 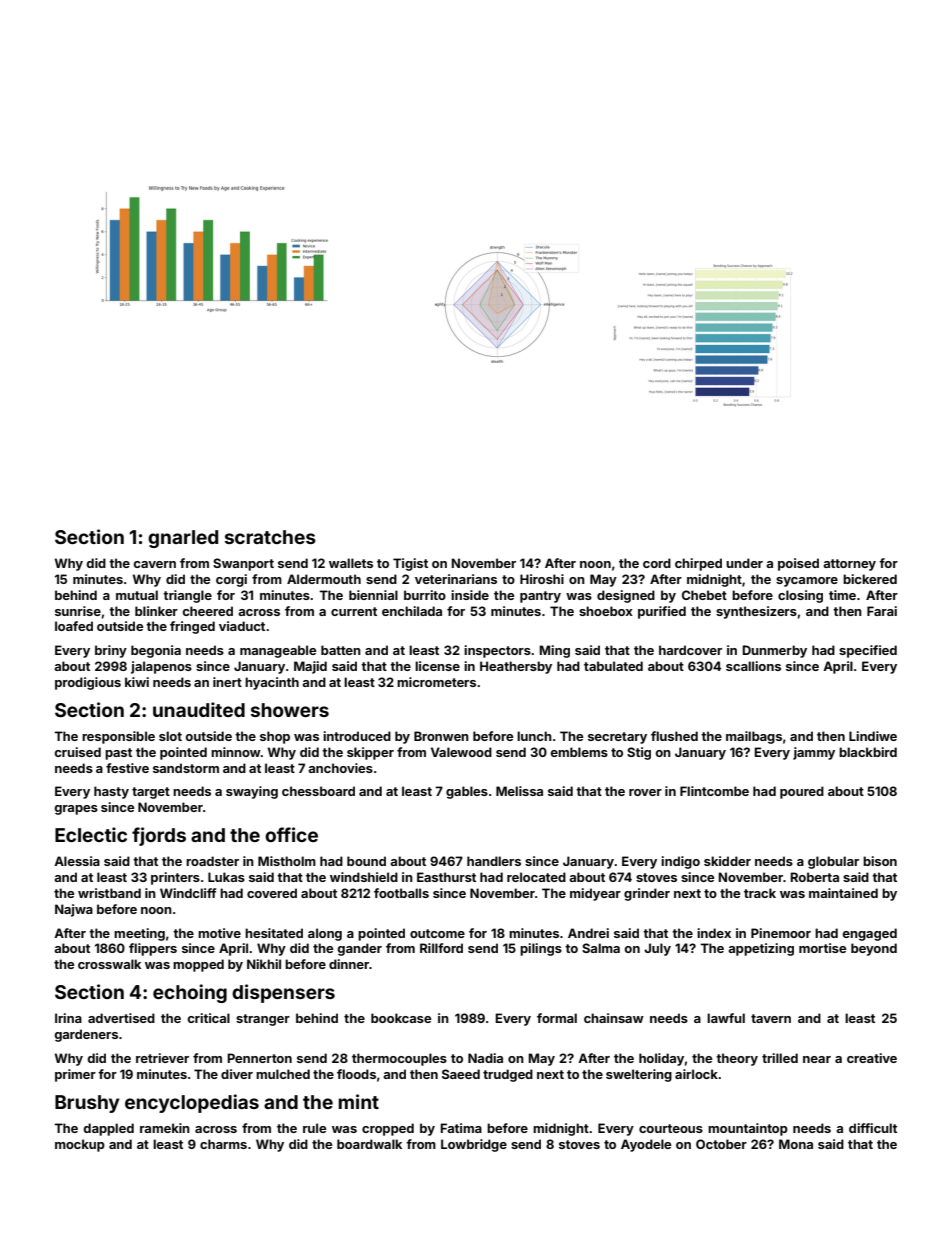 I want to click on Ayodele, so click(x=646, y=1145).
